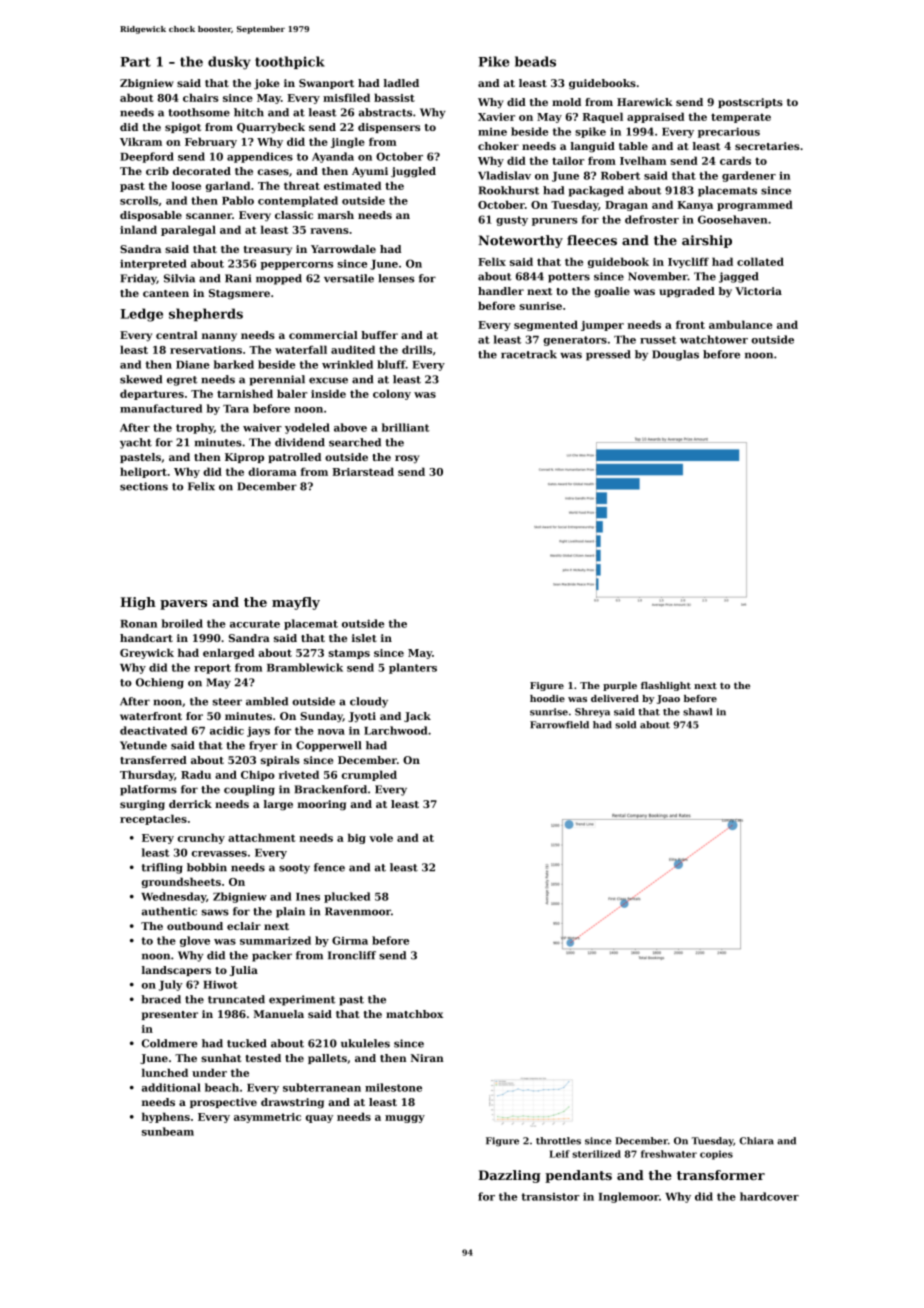 Image resolution: width=924 pixels, height=1308 pixels. Describe the element at coordinates (212, 669) in the document. I see `report` at that location.
